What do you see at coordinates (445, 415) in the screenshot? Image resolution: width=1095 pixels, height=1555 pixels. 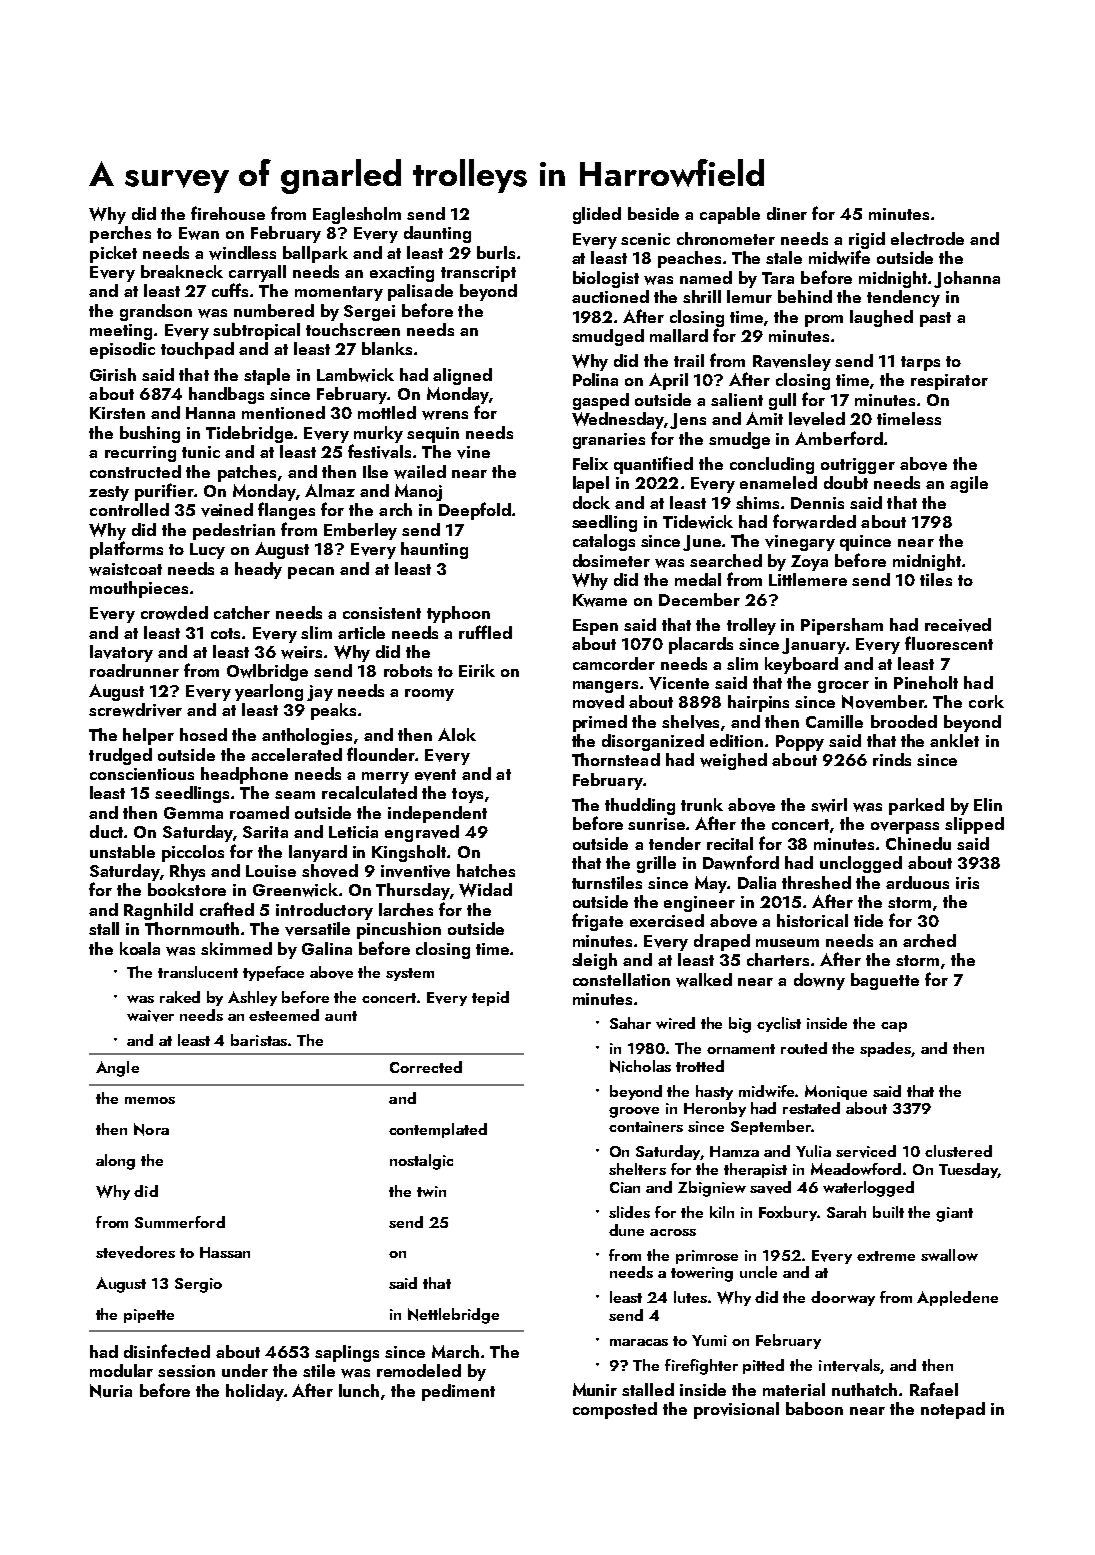 I see `wrens` at bounding box center [445, 415].
